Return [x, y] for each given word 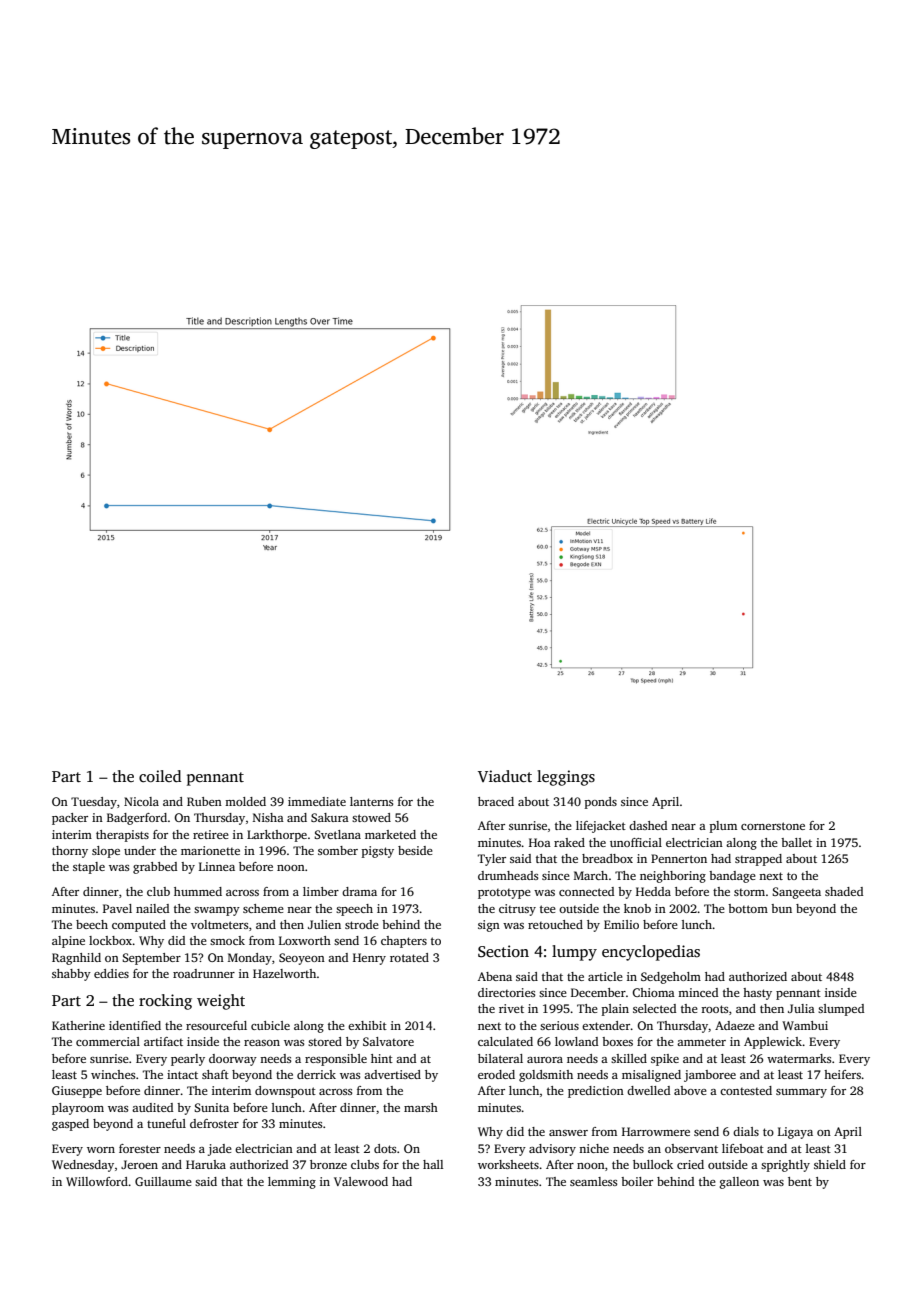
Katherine [78, 1025]
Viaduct [505, 776]
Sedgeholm [671, 978]
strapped [758, 860]
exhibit [367, 1025]
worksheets [508, 1164]
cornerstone [773, 826]
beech [92, 924]
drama [359, 891]
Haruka [206, 1164]
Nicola [141, 801]
